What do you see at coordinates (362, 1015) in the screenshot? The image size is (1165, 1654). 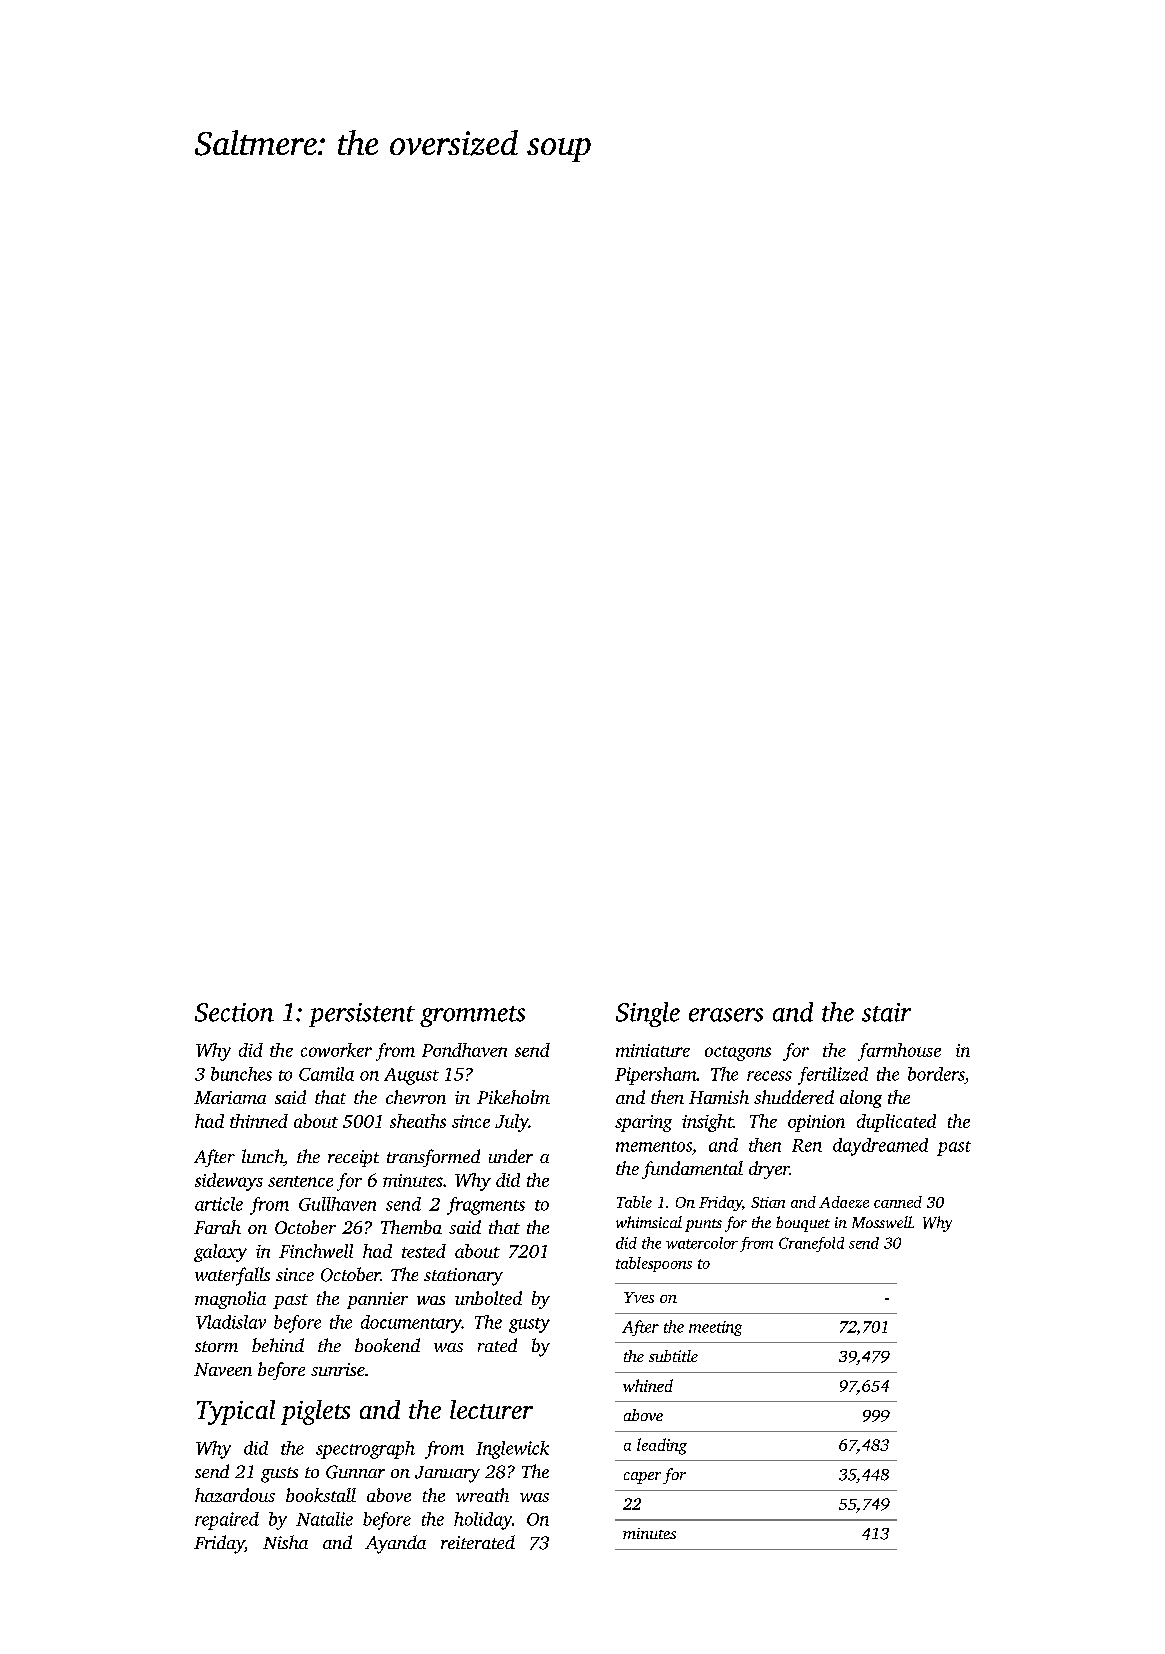 I see `persistent` at bounding box center [362, 1015].
